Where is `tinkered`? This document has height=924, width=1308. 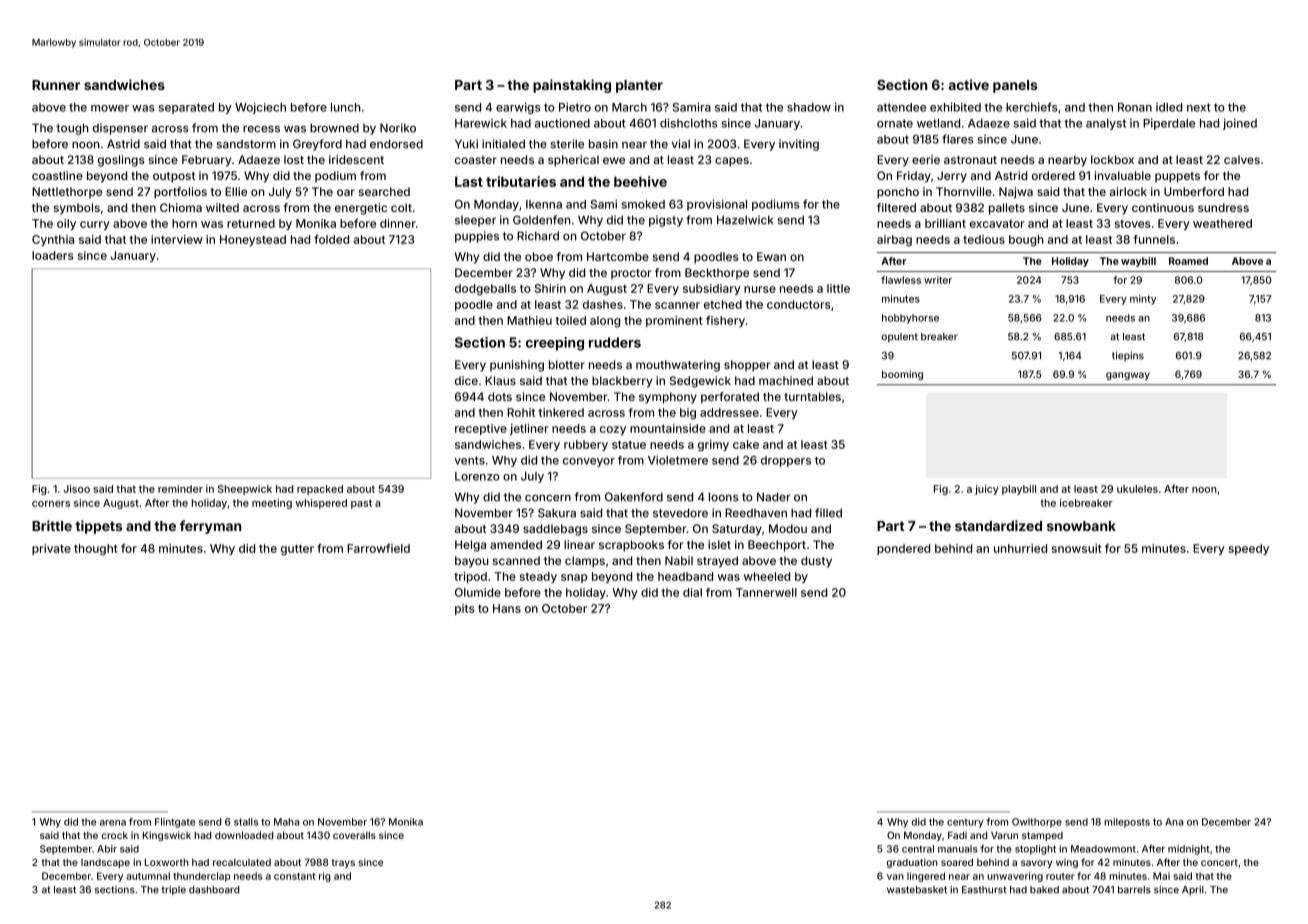
tinkered is located at coordinates (561, 412).
